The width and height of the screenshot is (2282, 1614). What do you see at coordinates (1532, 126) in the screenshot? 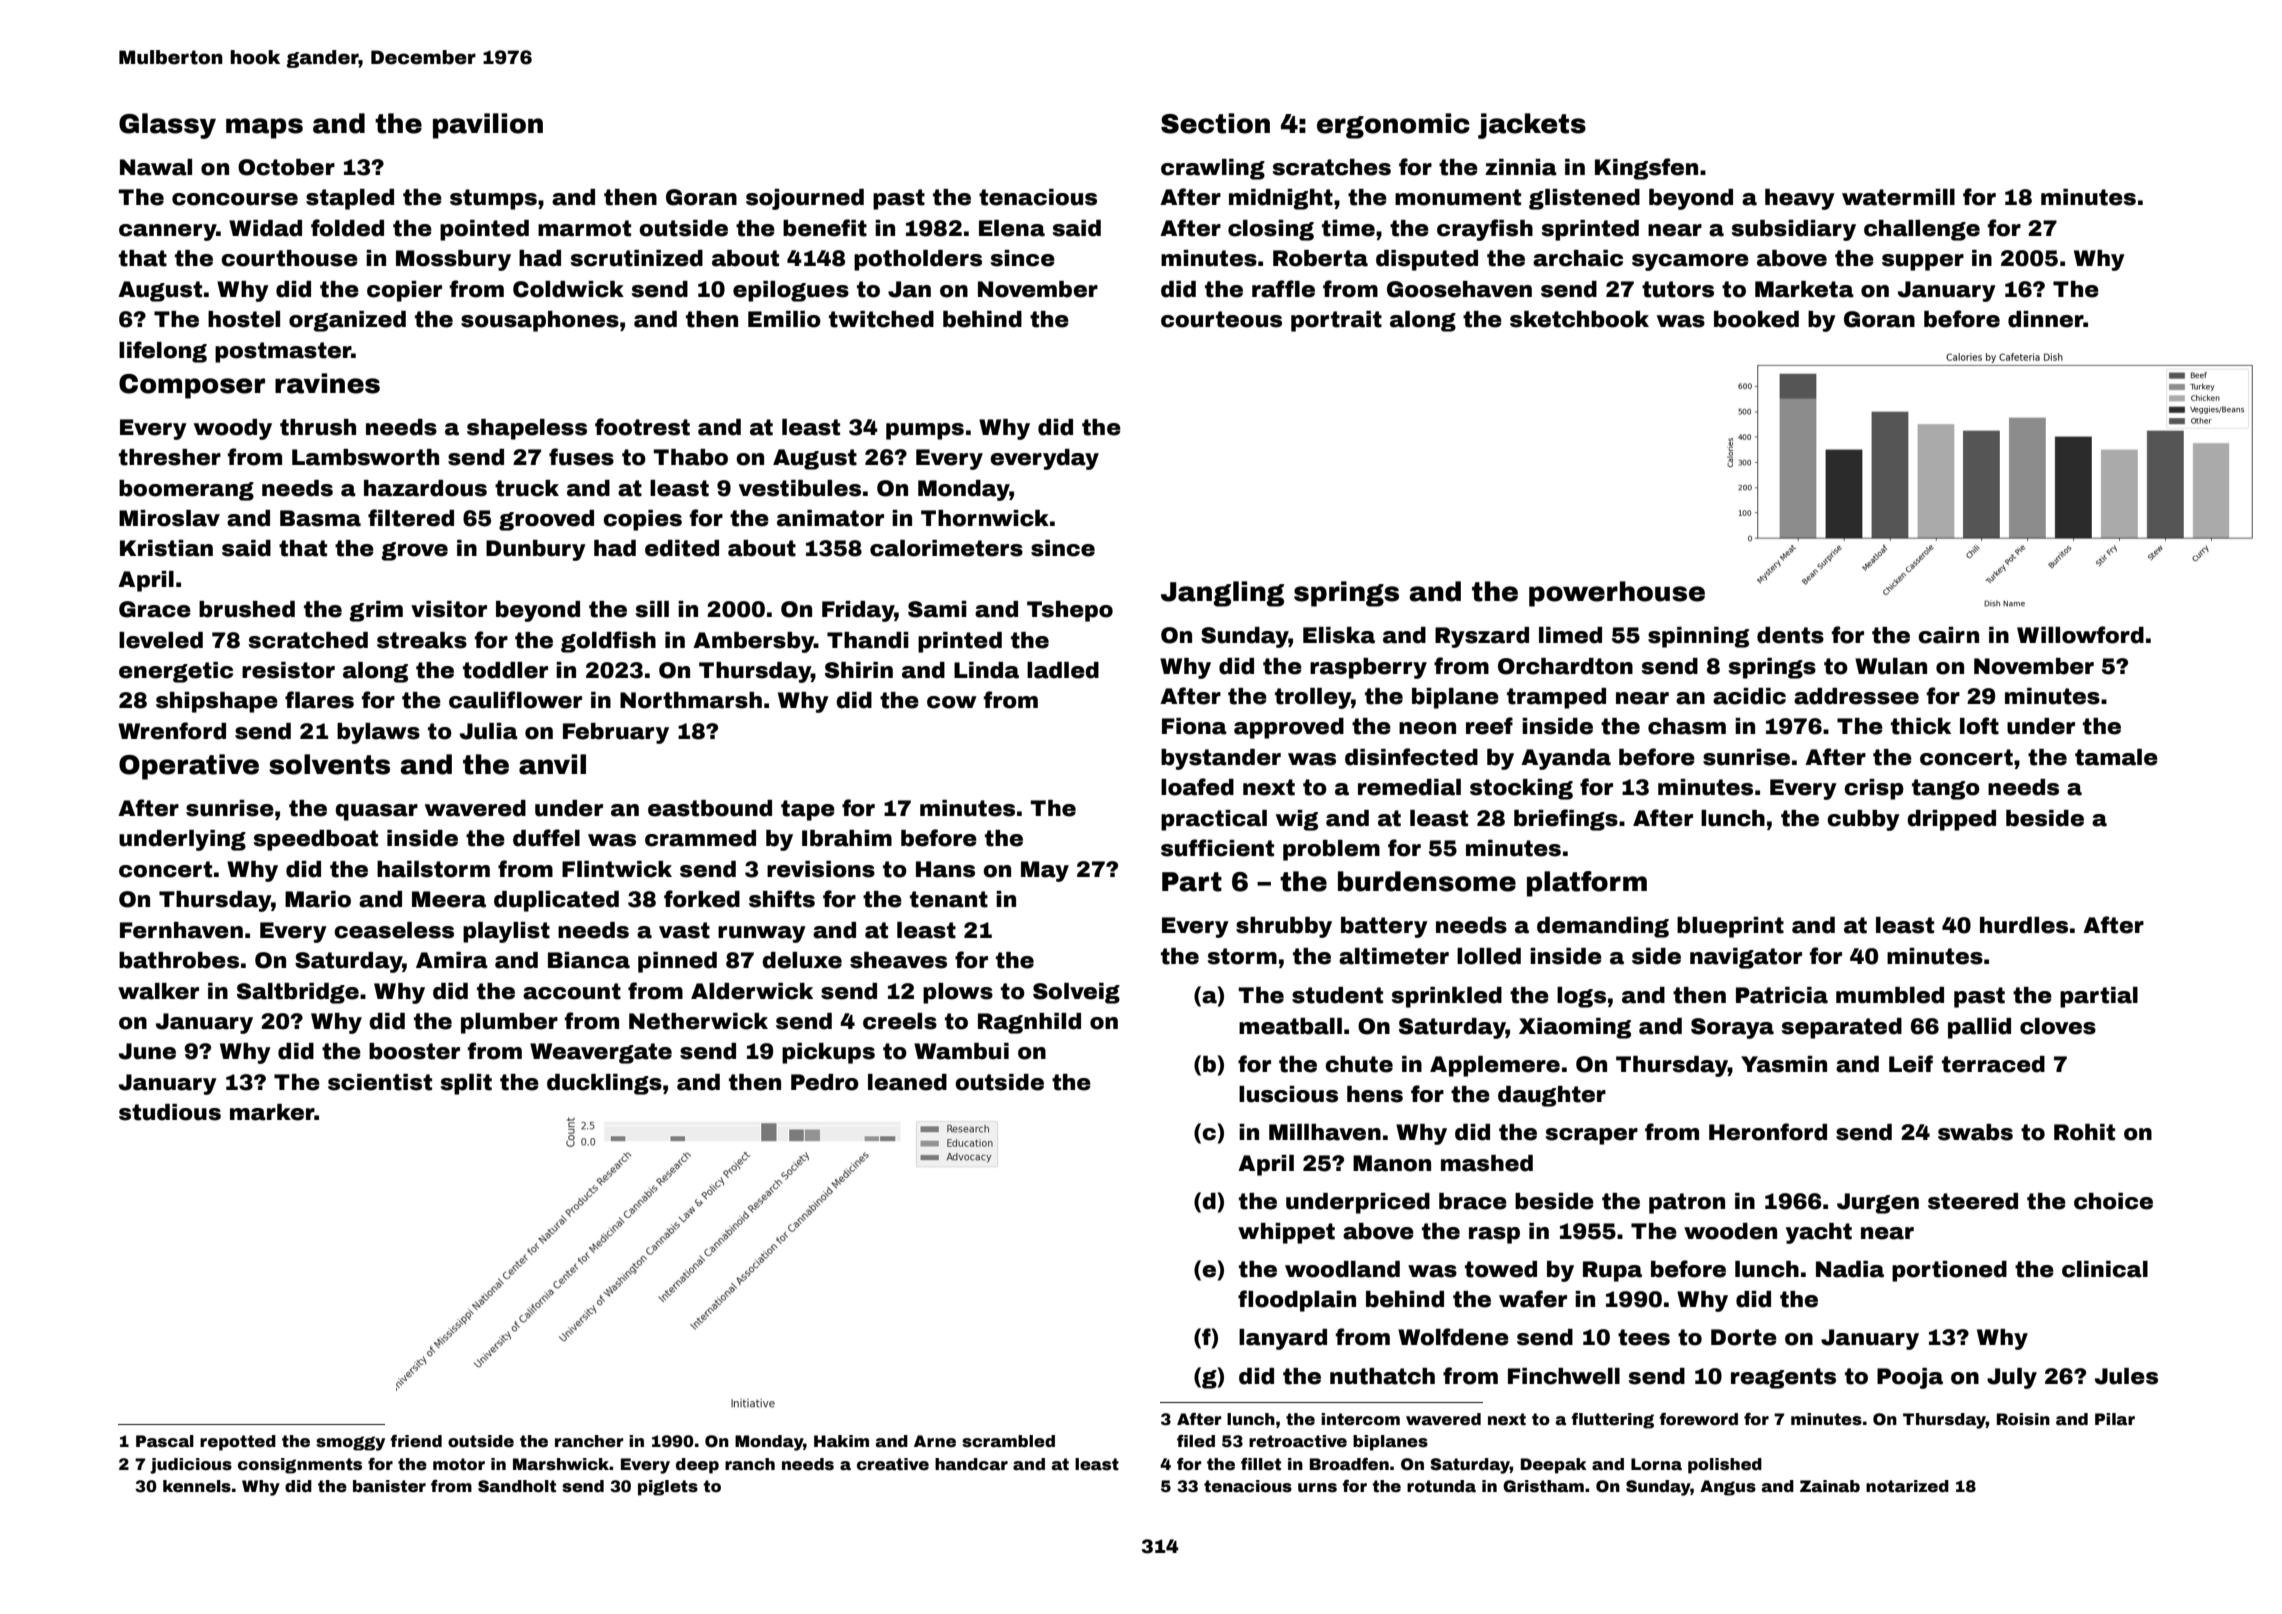
I see `jackets` at bounding box center [1532, 126].
